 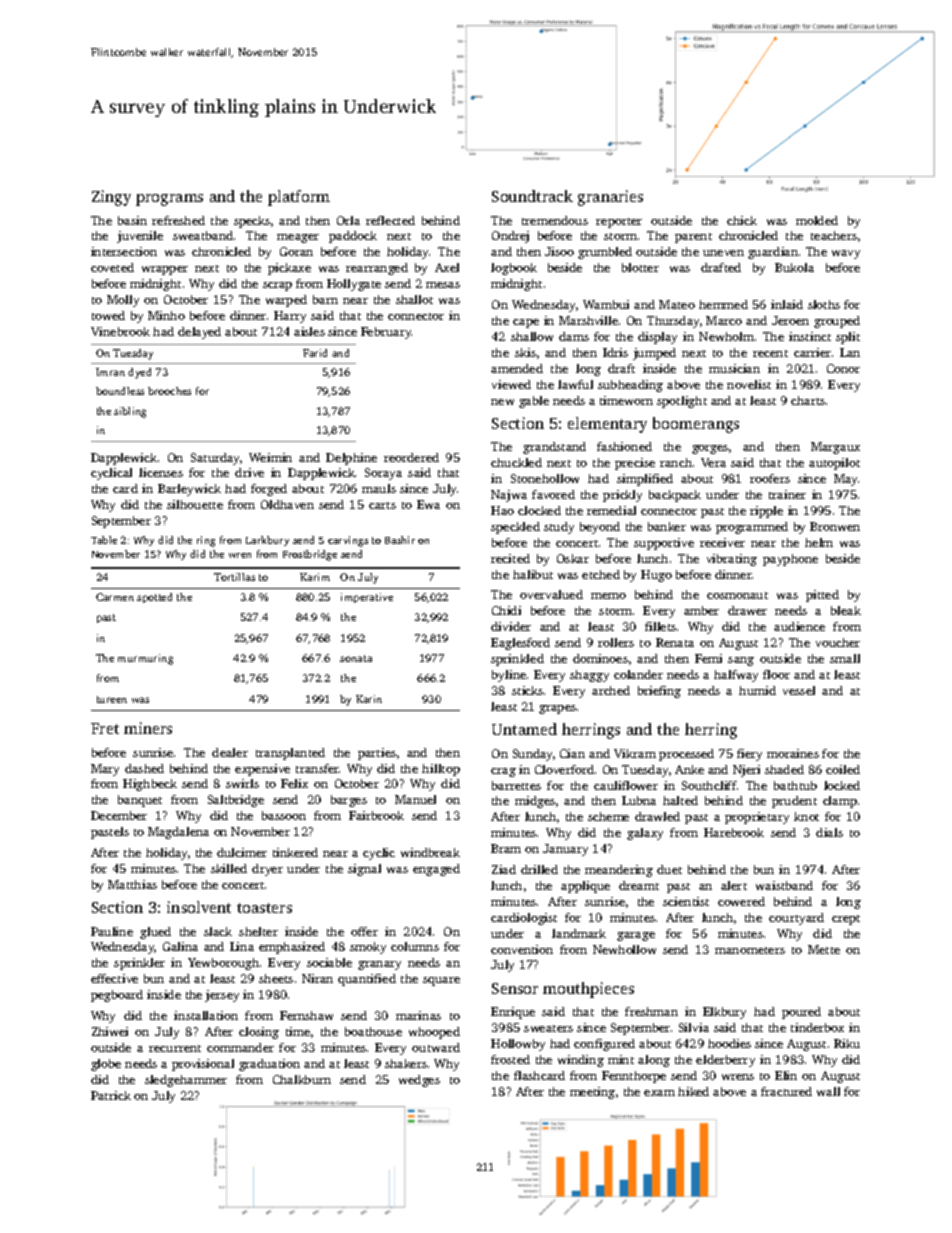 I want to click on boathouse, so click(x=373, y=1031).
